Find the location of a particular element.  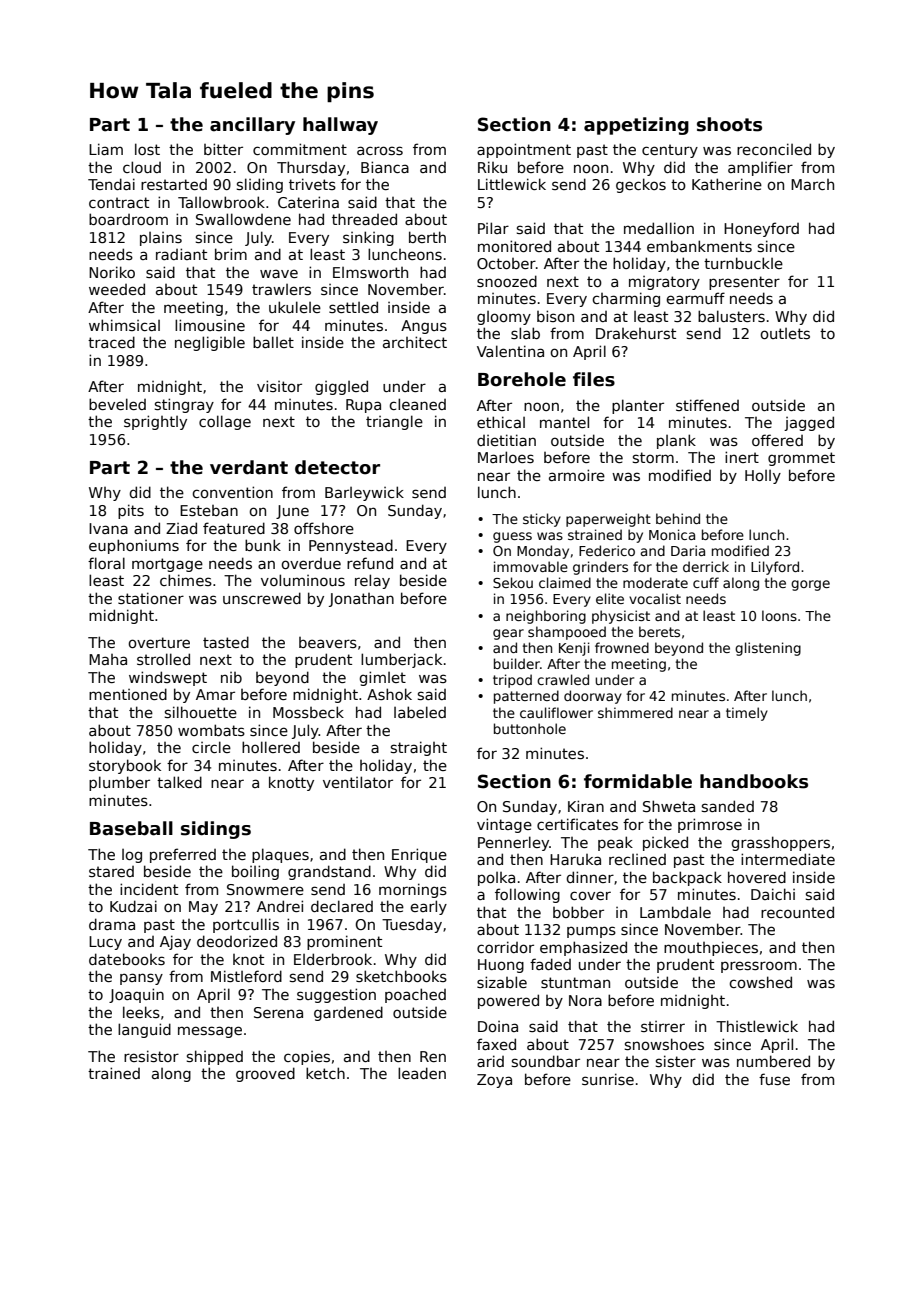

Lucy is located at coordinates (105, 943).
